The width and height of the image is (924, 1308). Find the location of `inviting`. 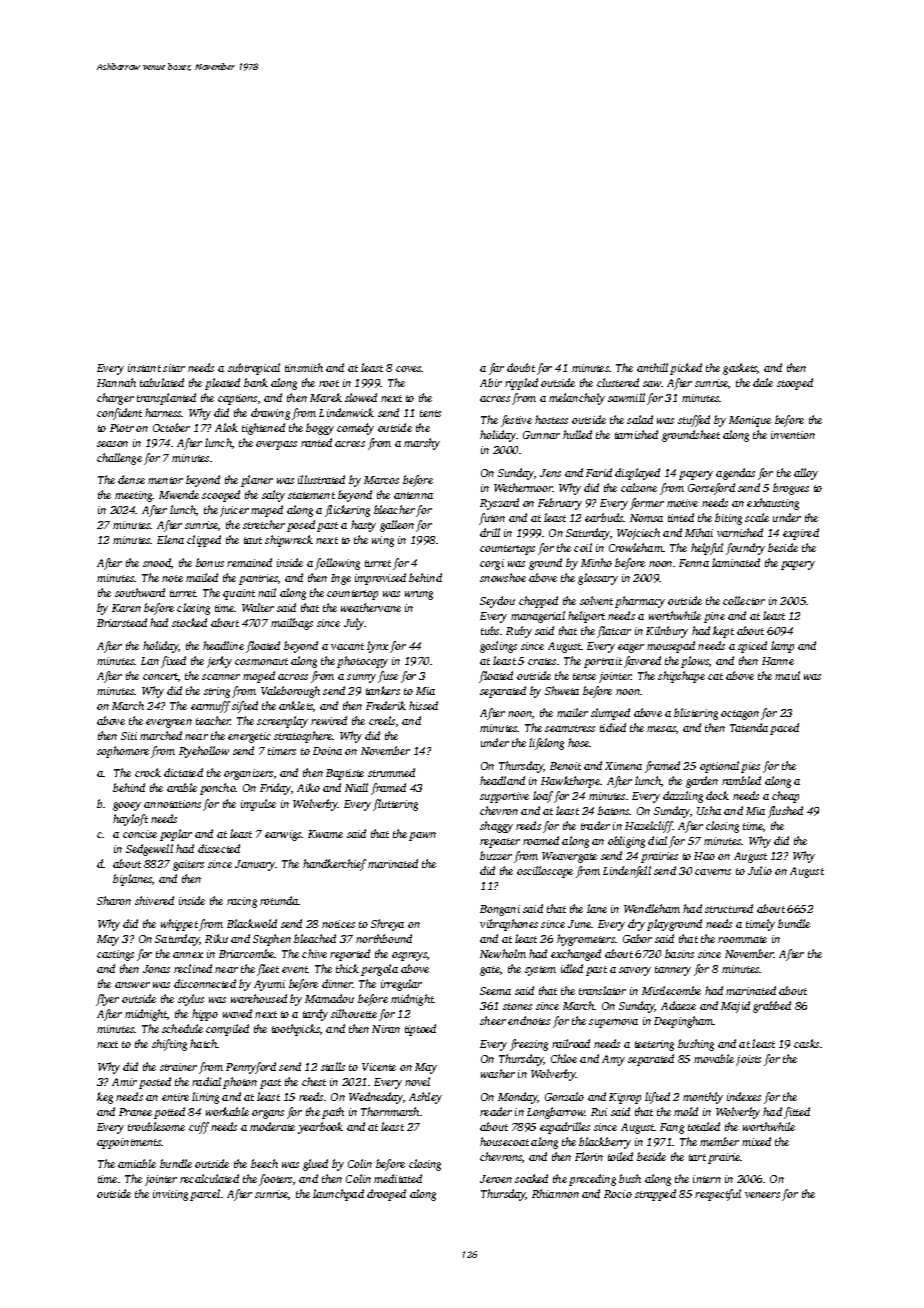

inviting is located at coordinates (170, 1195).
